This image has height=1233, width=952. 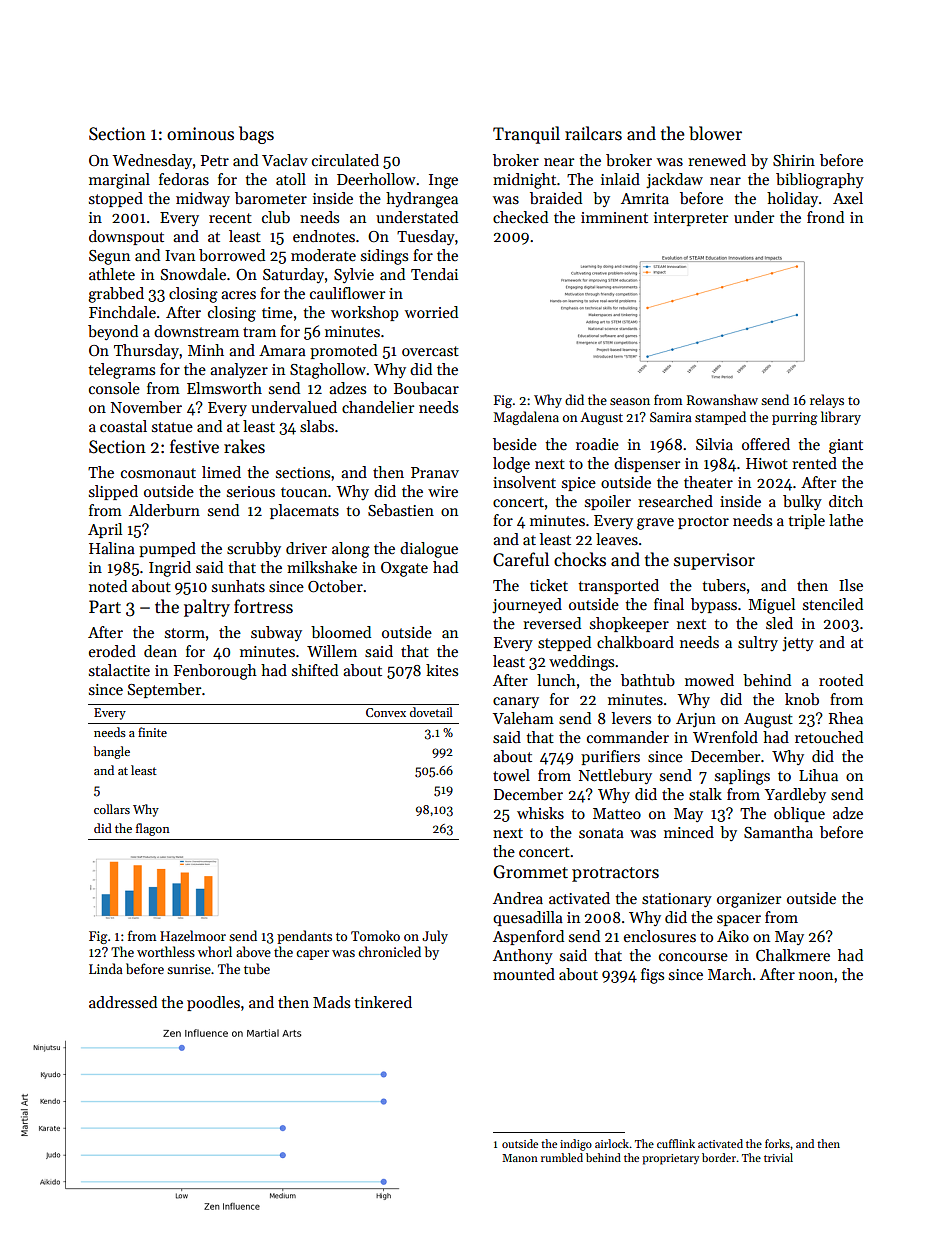 I want to click on towel, so click(x=511, y=775).
